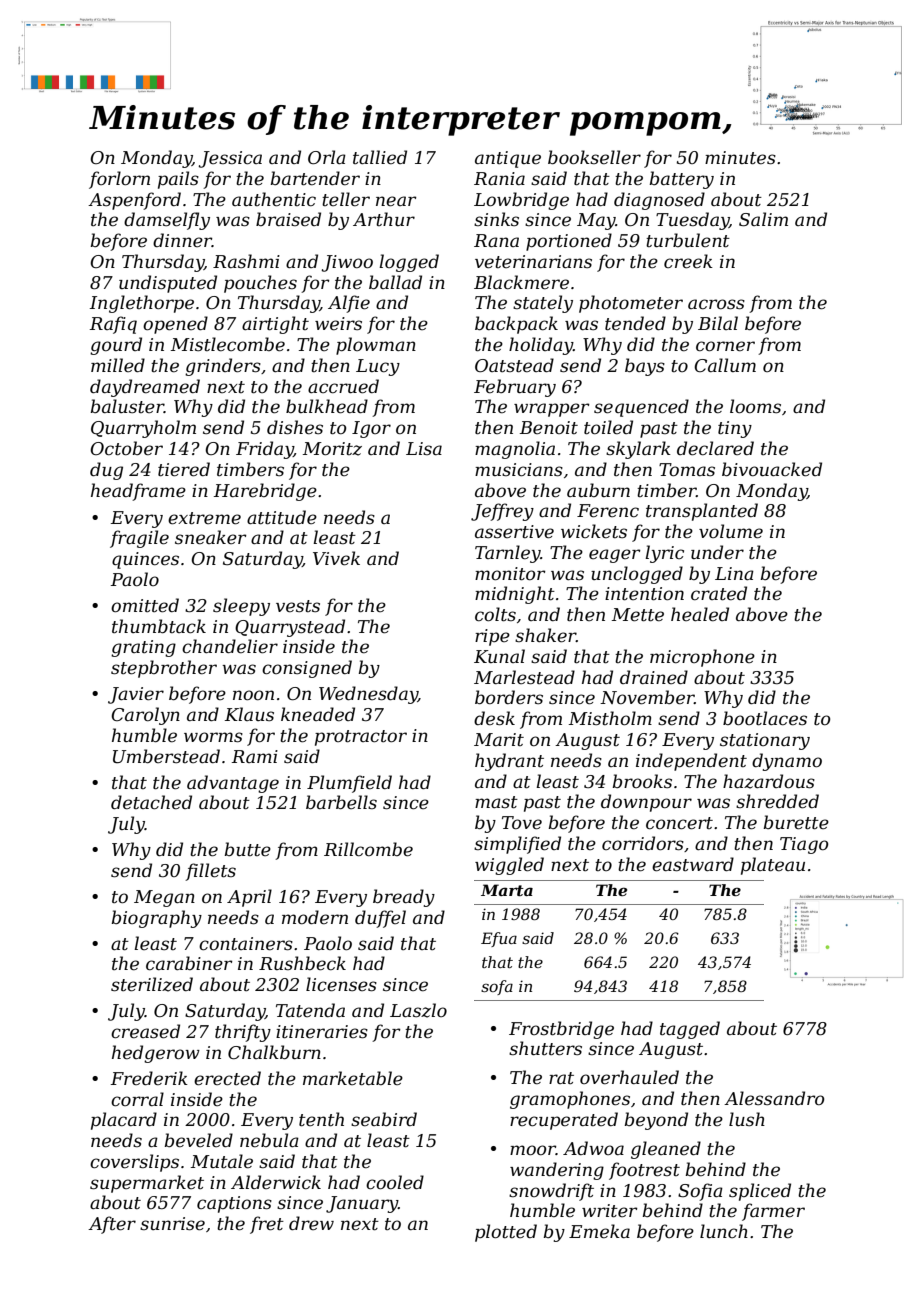  I want to click on volume, so click(731, 531).
